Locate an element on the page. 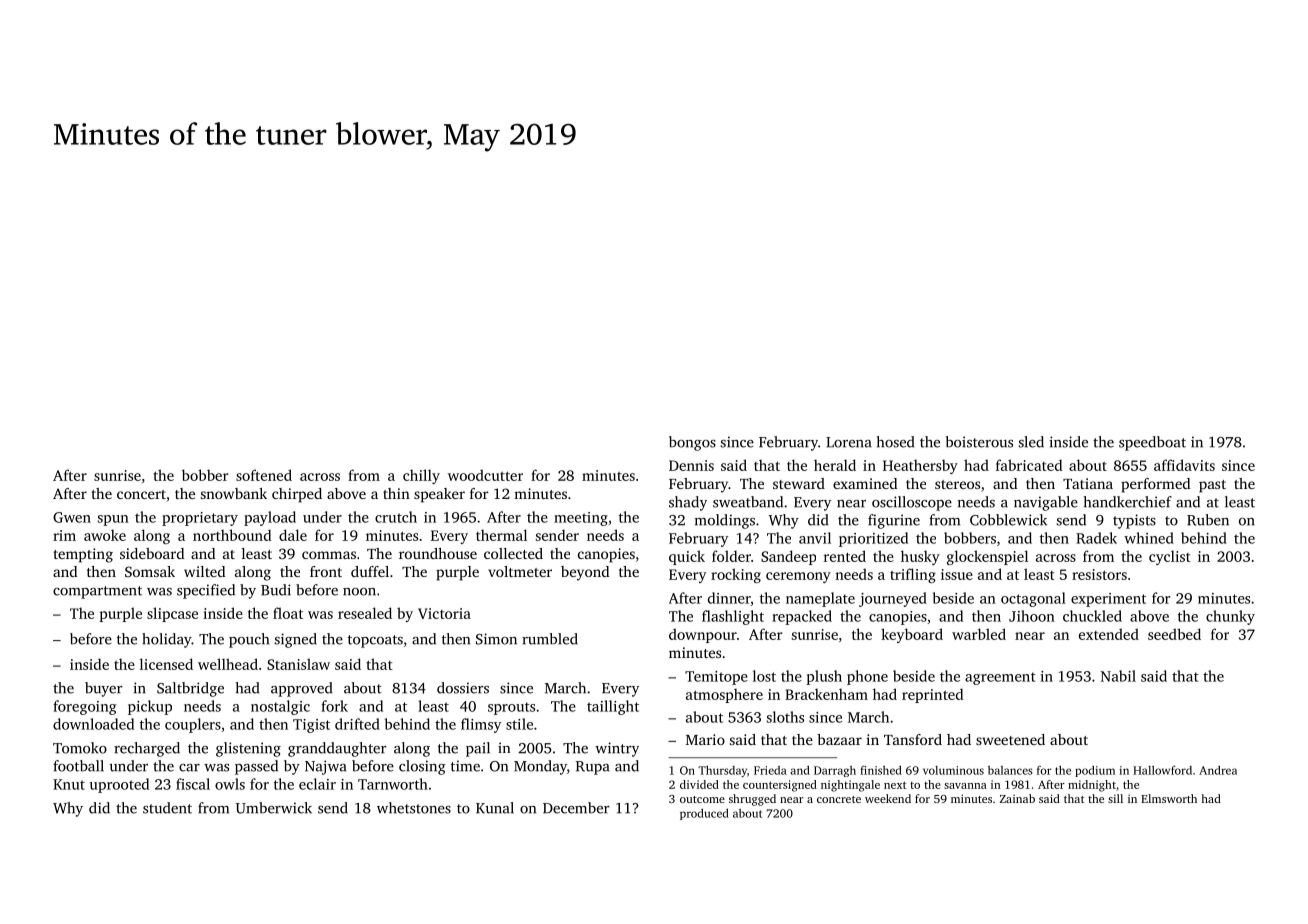 This page has height=924, width=1308. topcoats is located at coordinates (375, 641).
